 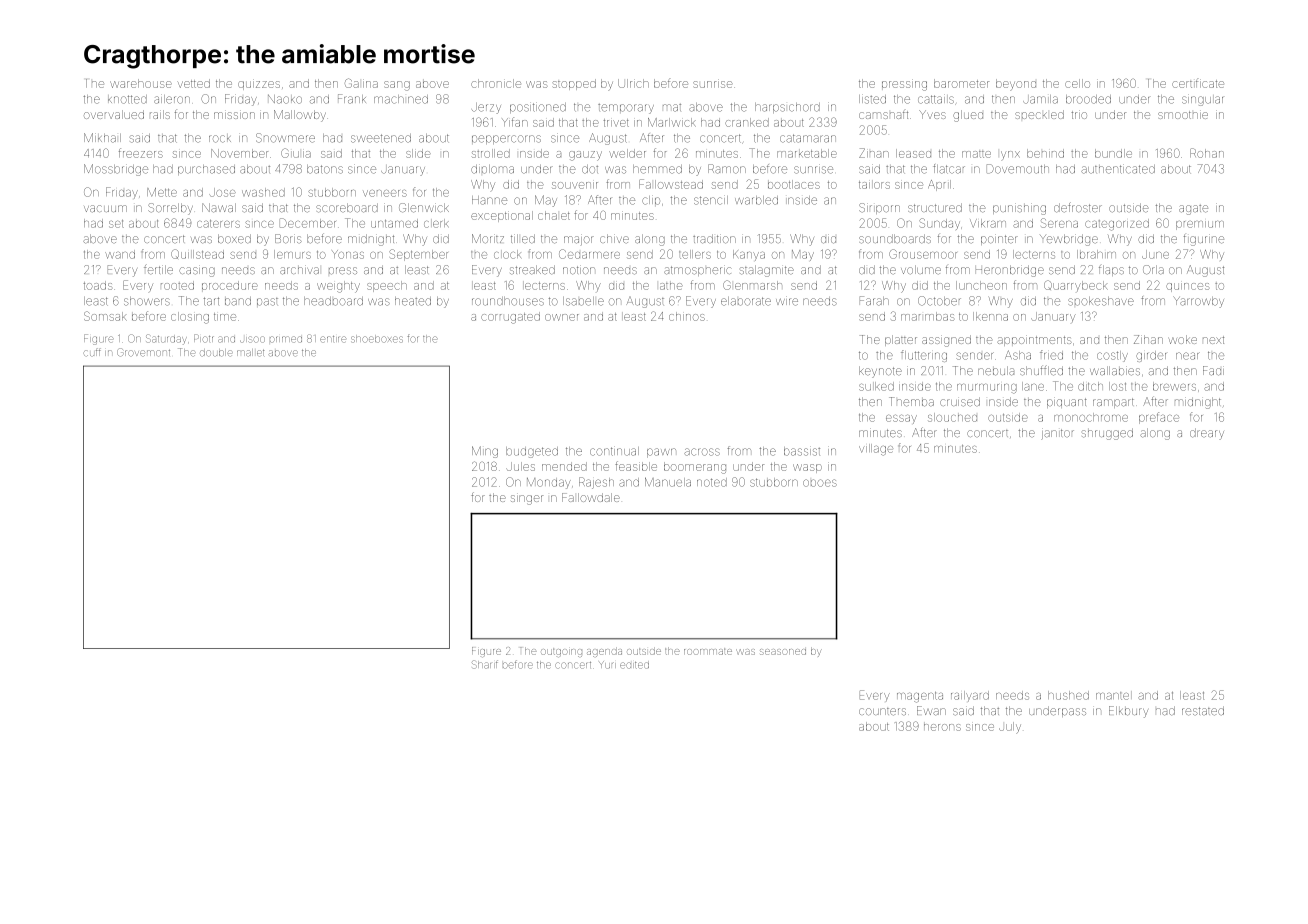 What do you see at coordinates (116, 224) in the screenshot?
I see `set` at bounding box center [116, 224].
